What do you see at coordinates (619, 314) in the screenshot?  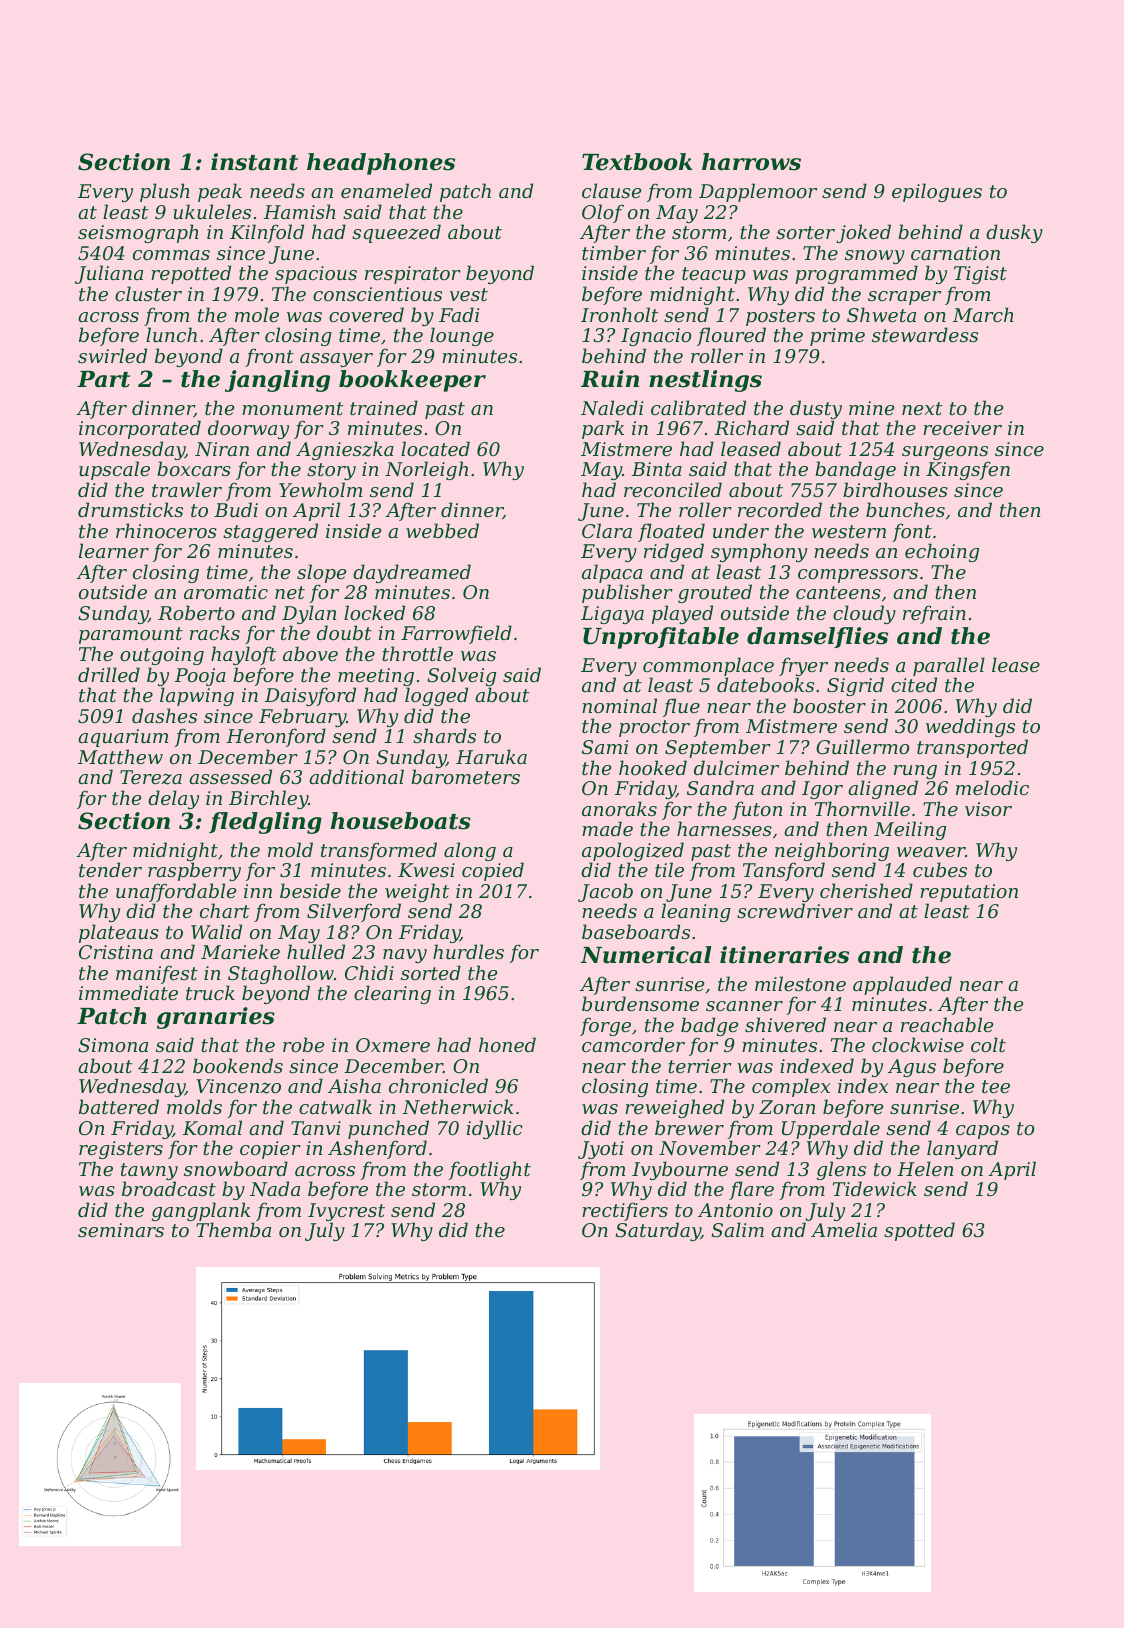 I see `Ironholt` at bounding box center [619, 314].
